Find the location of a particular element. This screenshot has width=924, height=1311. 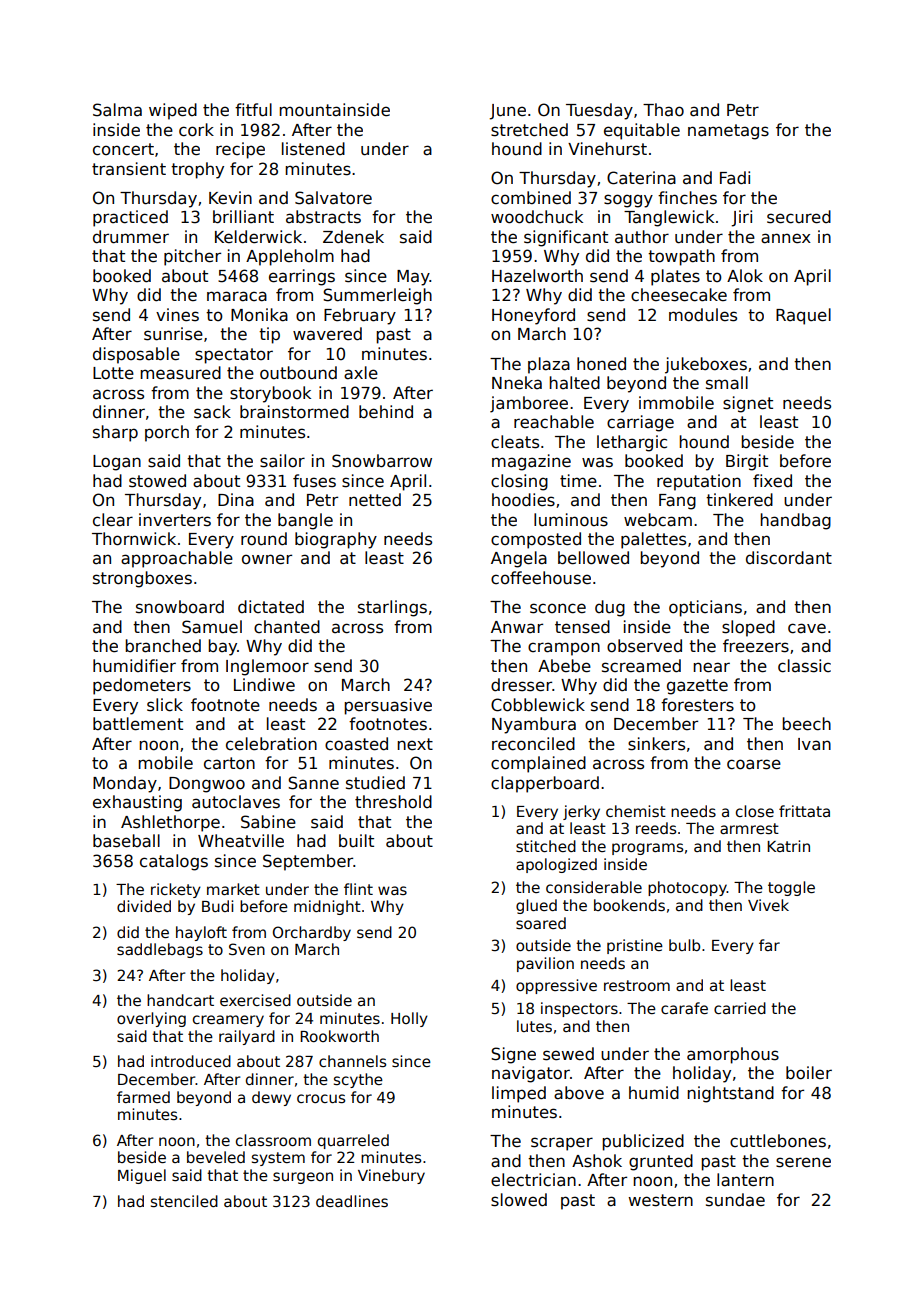

fixed is located at coordinates (772, 481).
